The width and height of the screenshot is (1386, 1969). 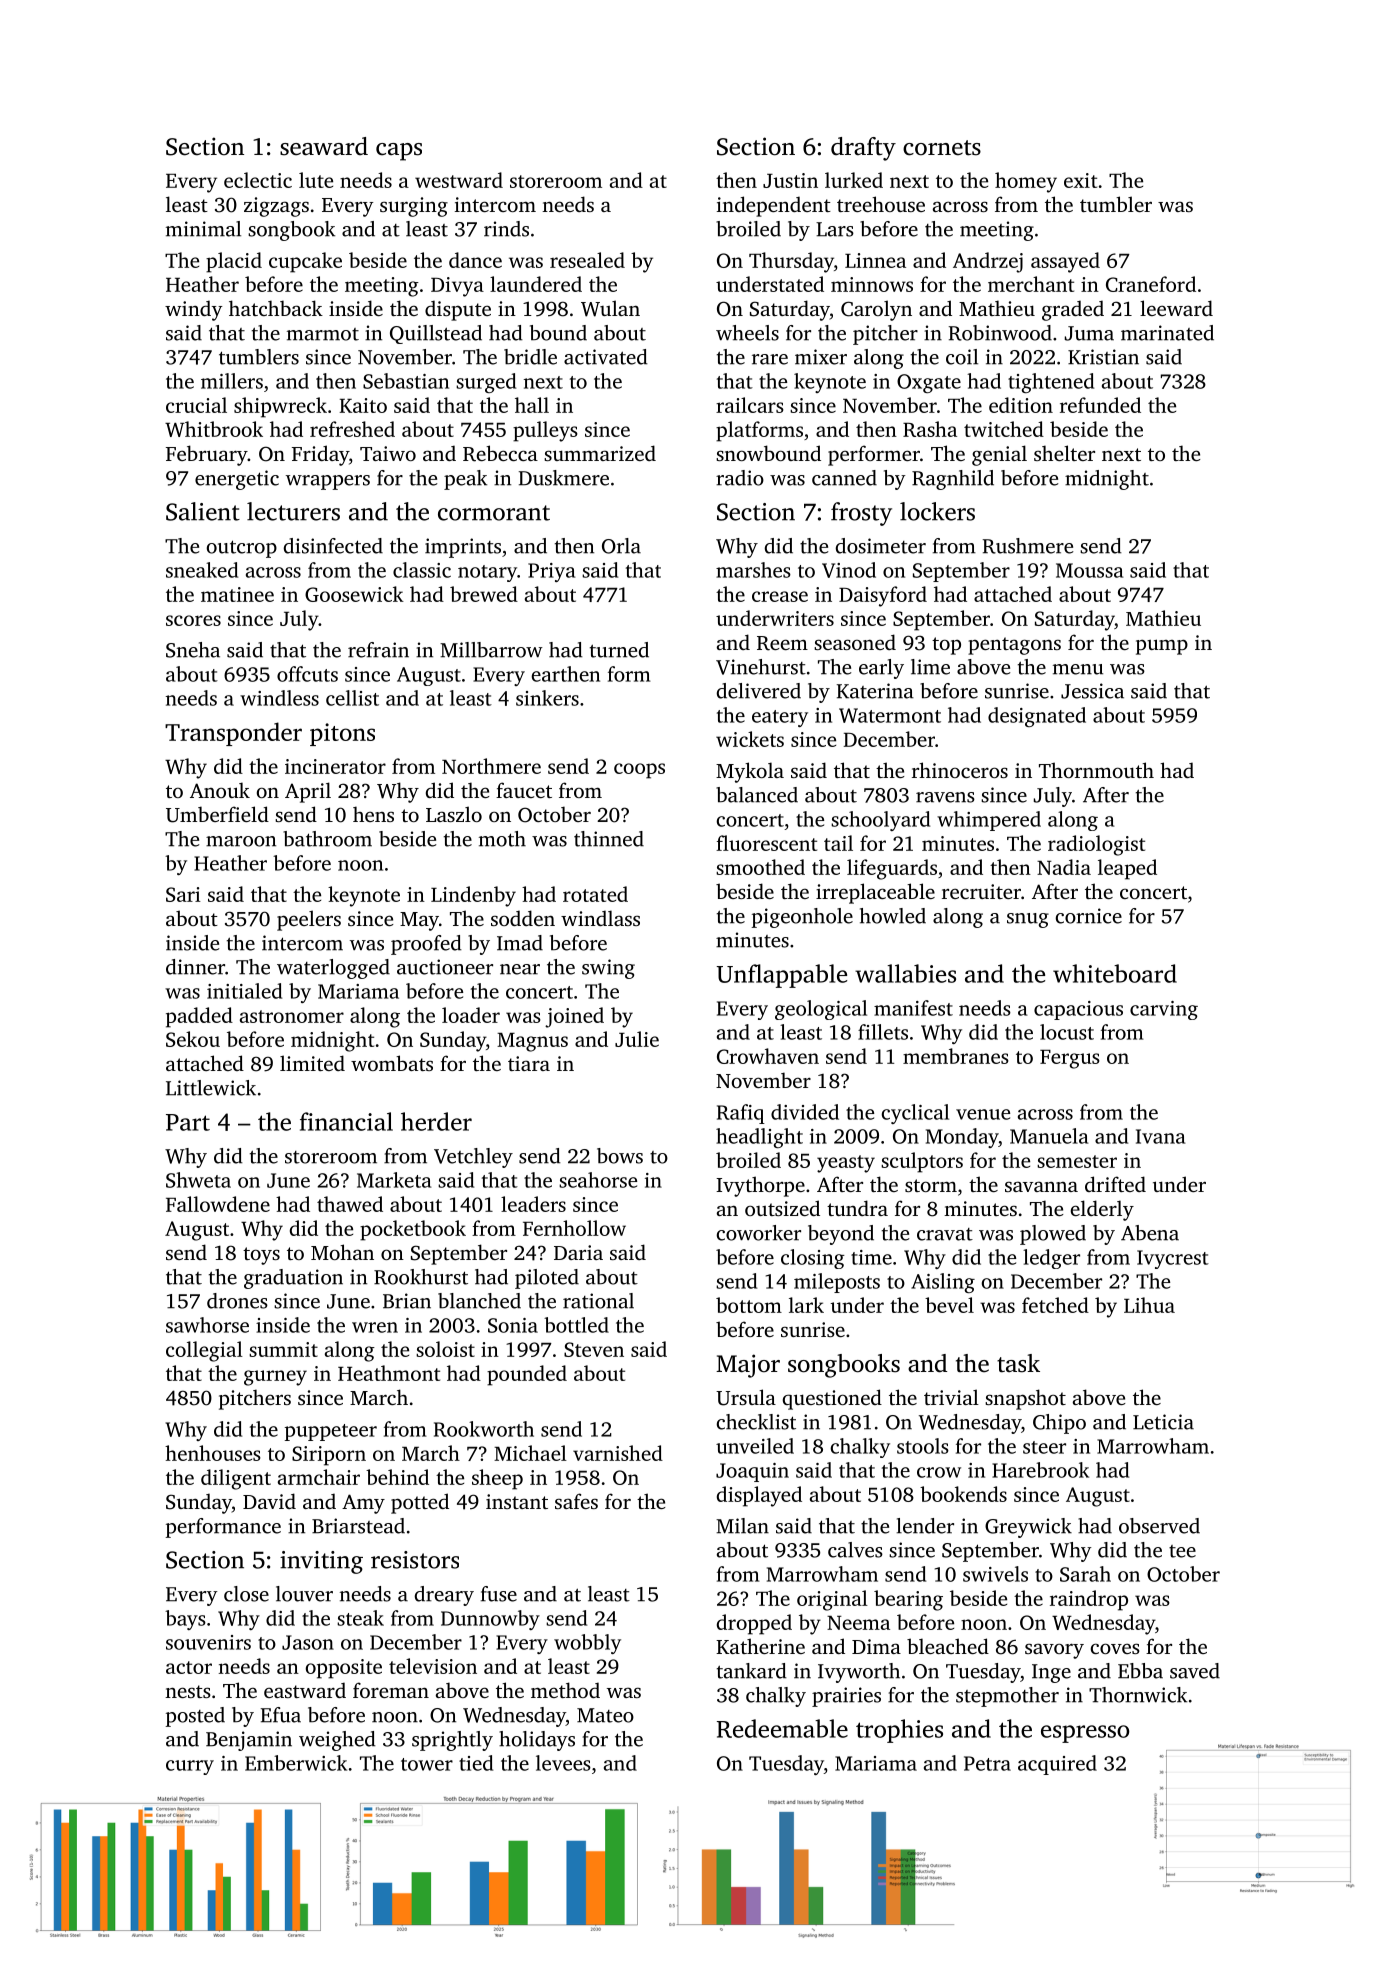 I want to click on seaward, so click(x=324, y=146).
